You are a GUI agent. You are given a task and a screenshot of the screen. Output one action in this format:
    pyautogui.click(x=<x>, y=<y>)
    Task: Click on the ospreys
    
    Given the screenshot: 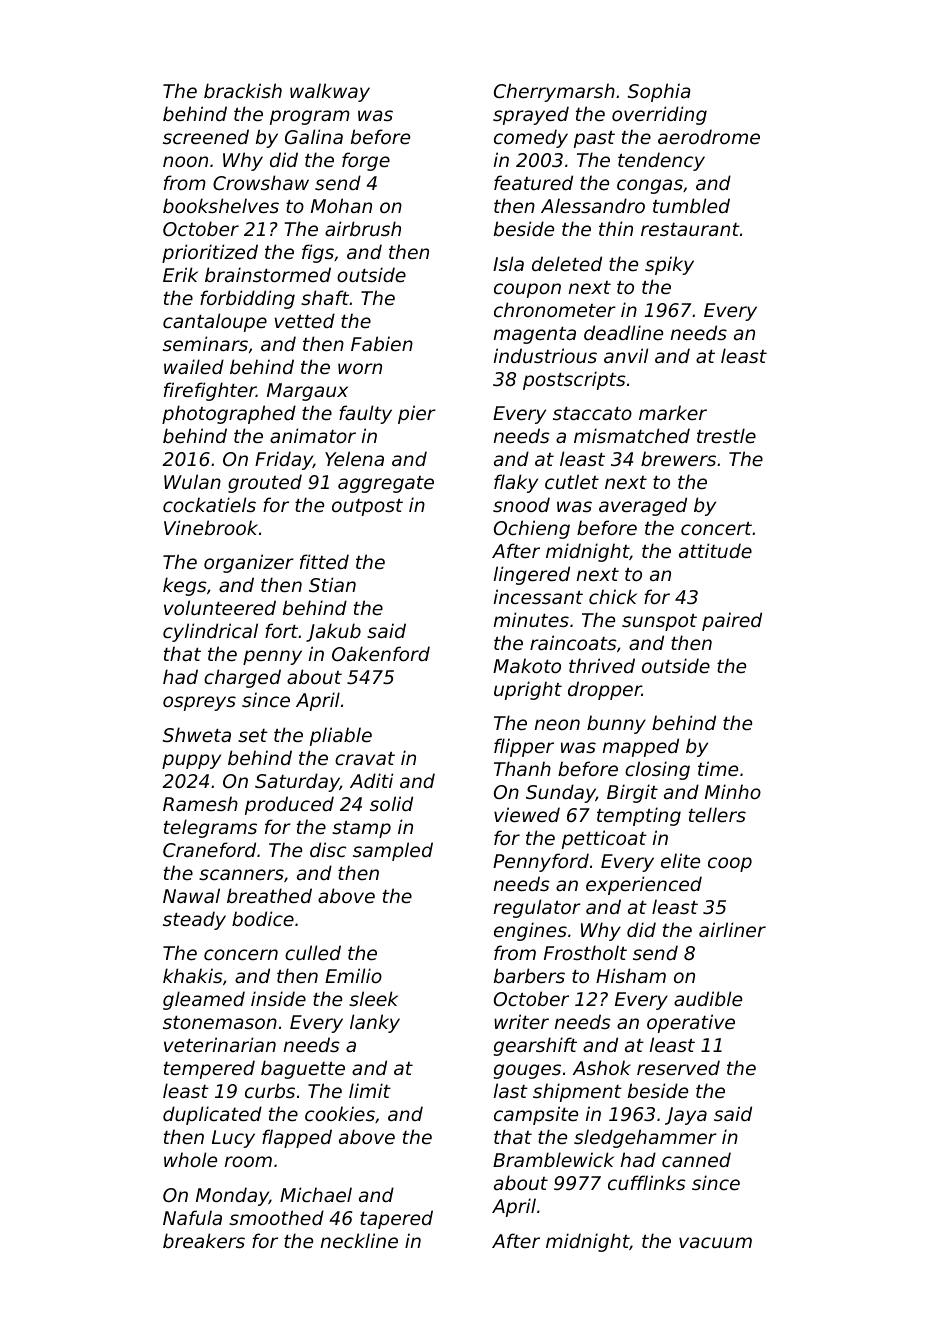 What is the action you would take?
    pyautogui.click(x=199, y=703)
